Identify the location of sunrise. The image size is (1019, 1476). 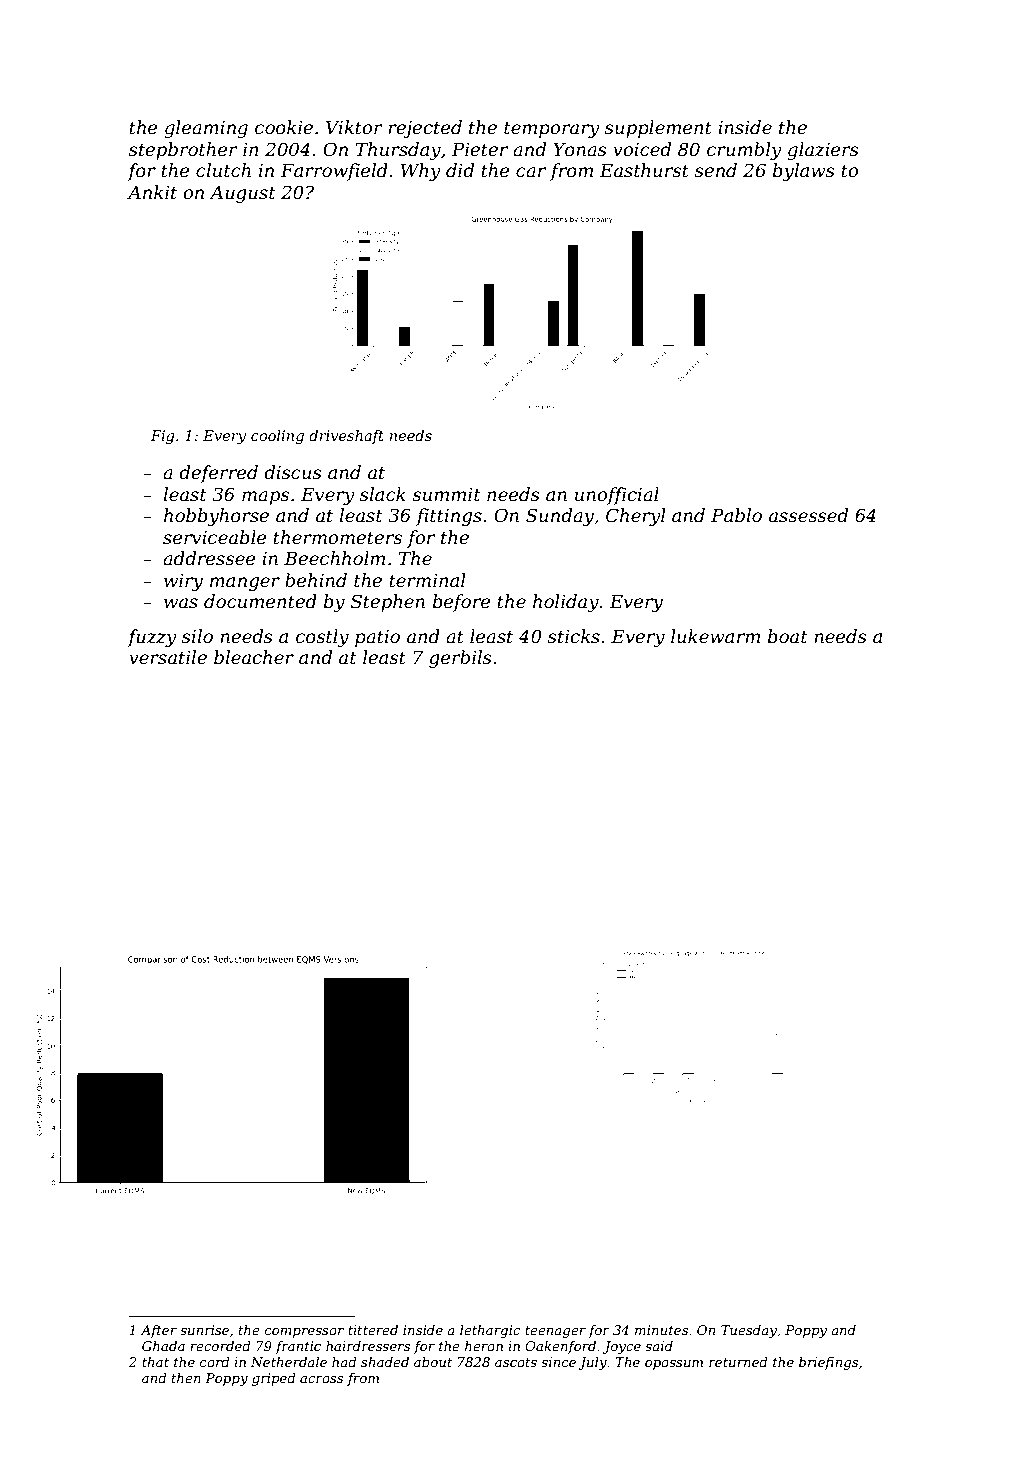
(204, 1330).
